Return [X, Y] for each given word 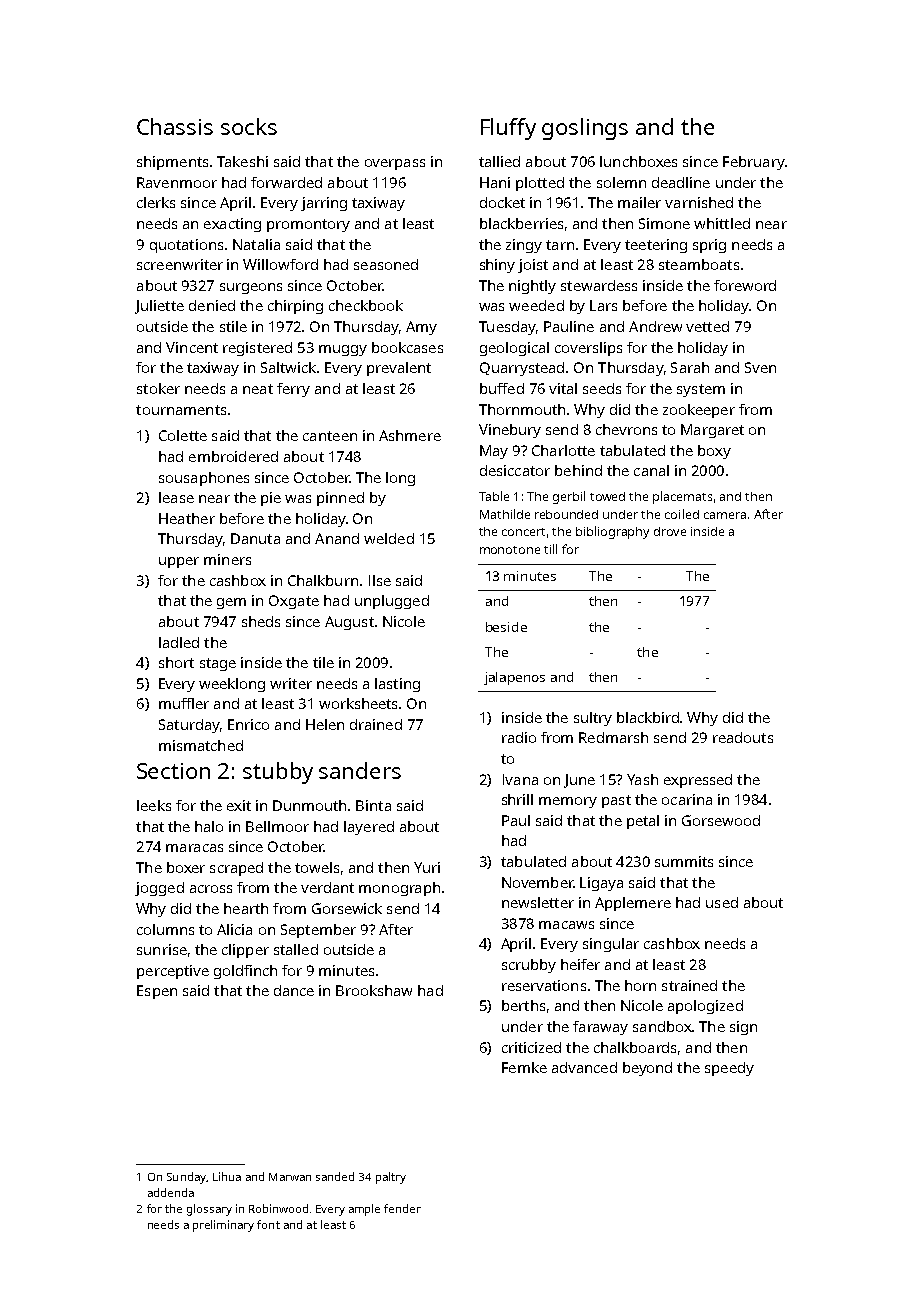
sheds [261, 621]
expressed [698, 781]
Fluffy [508, 129]
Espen [157, 992]
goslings [585, 129]
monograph [399, 889]
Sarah [690, 367]
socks [249, 126]
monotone [510, 550]
